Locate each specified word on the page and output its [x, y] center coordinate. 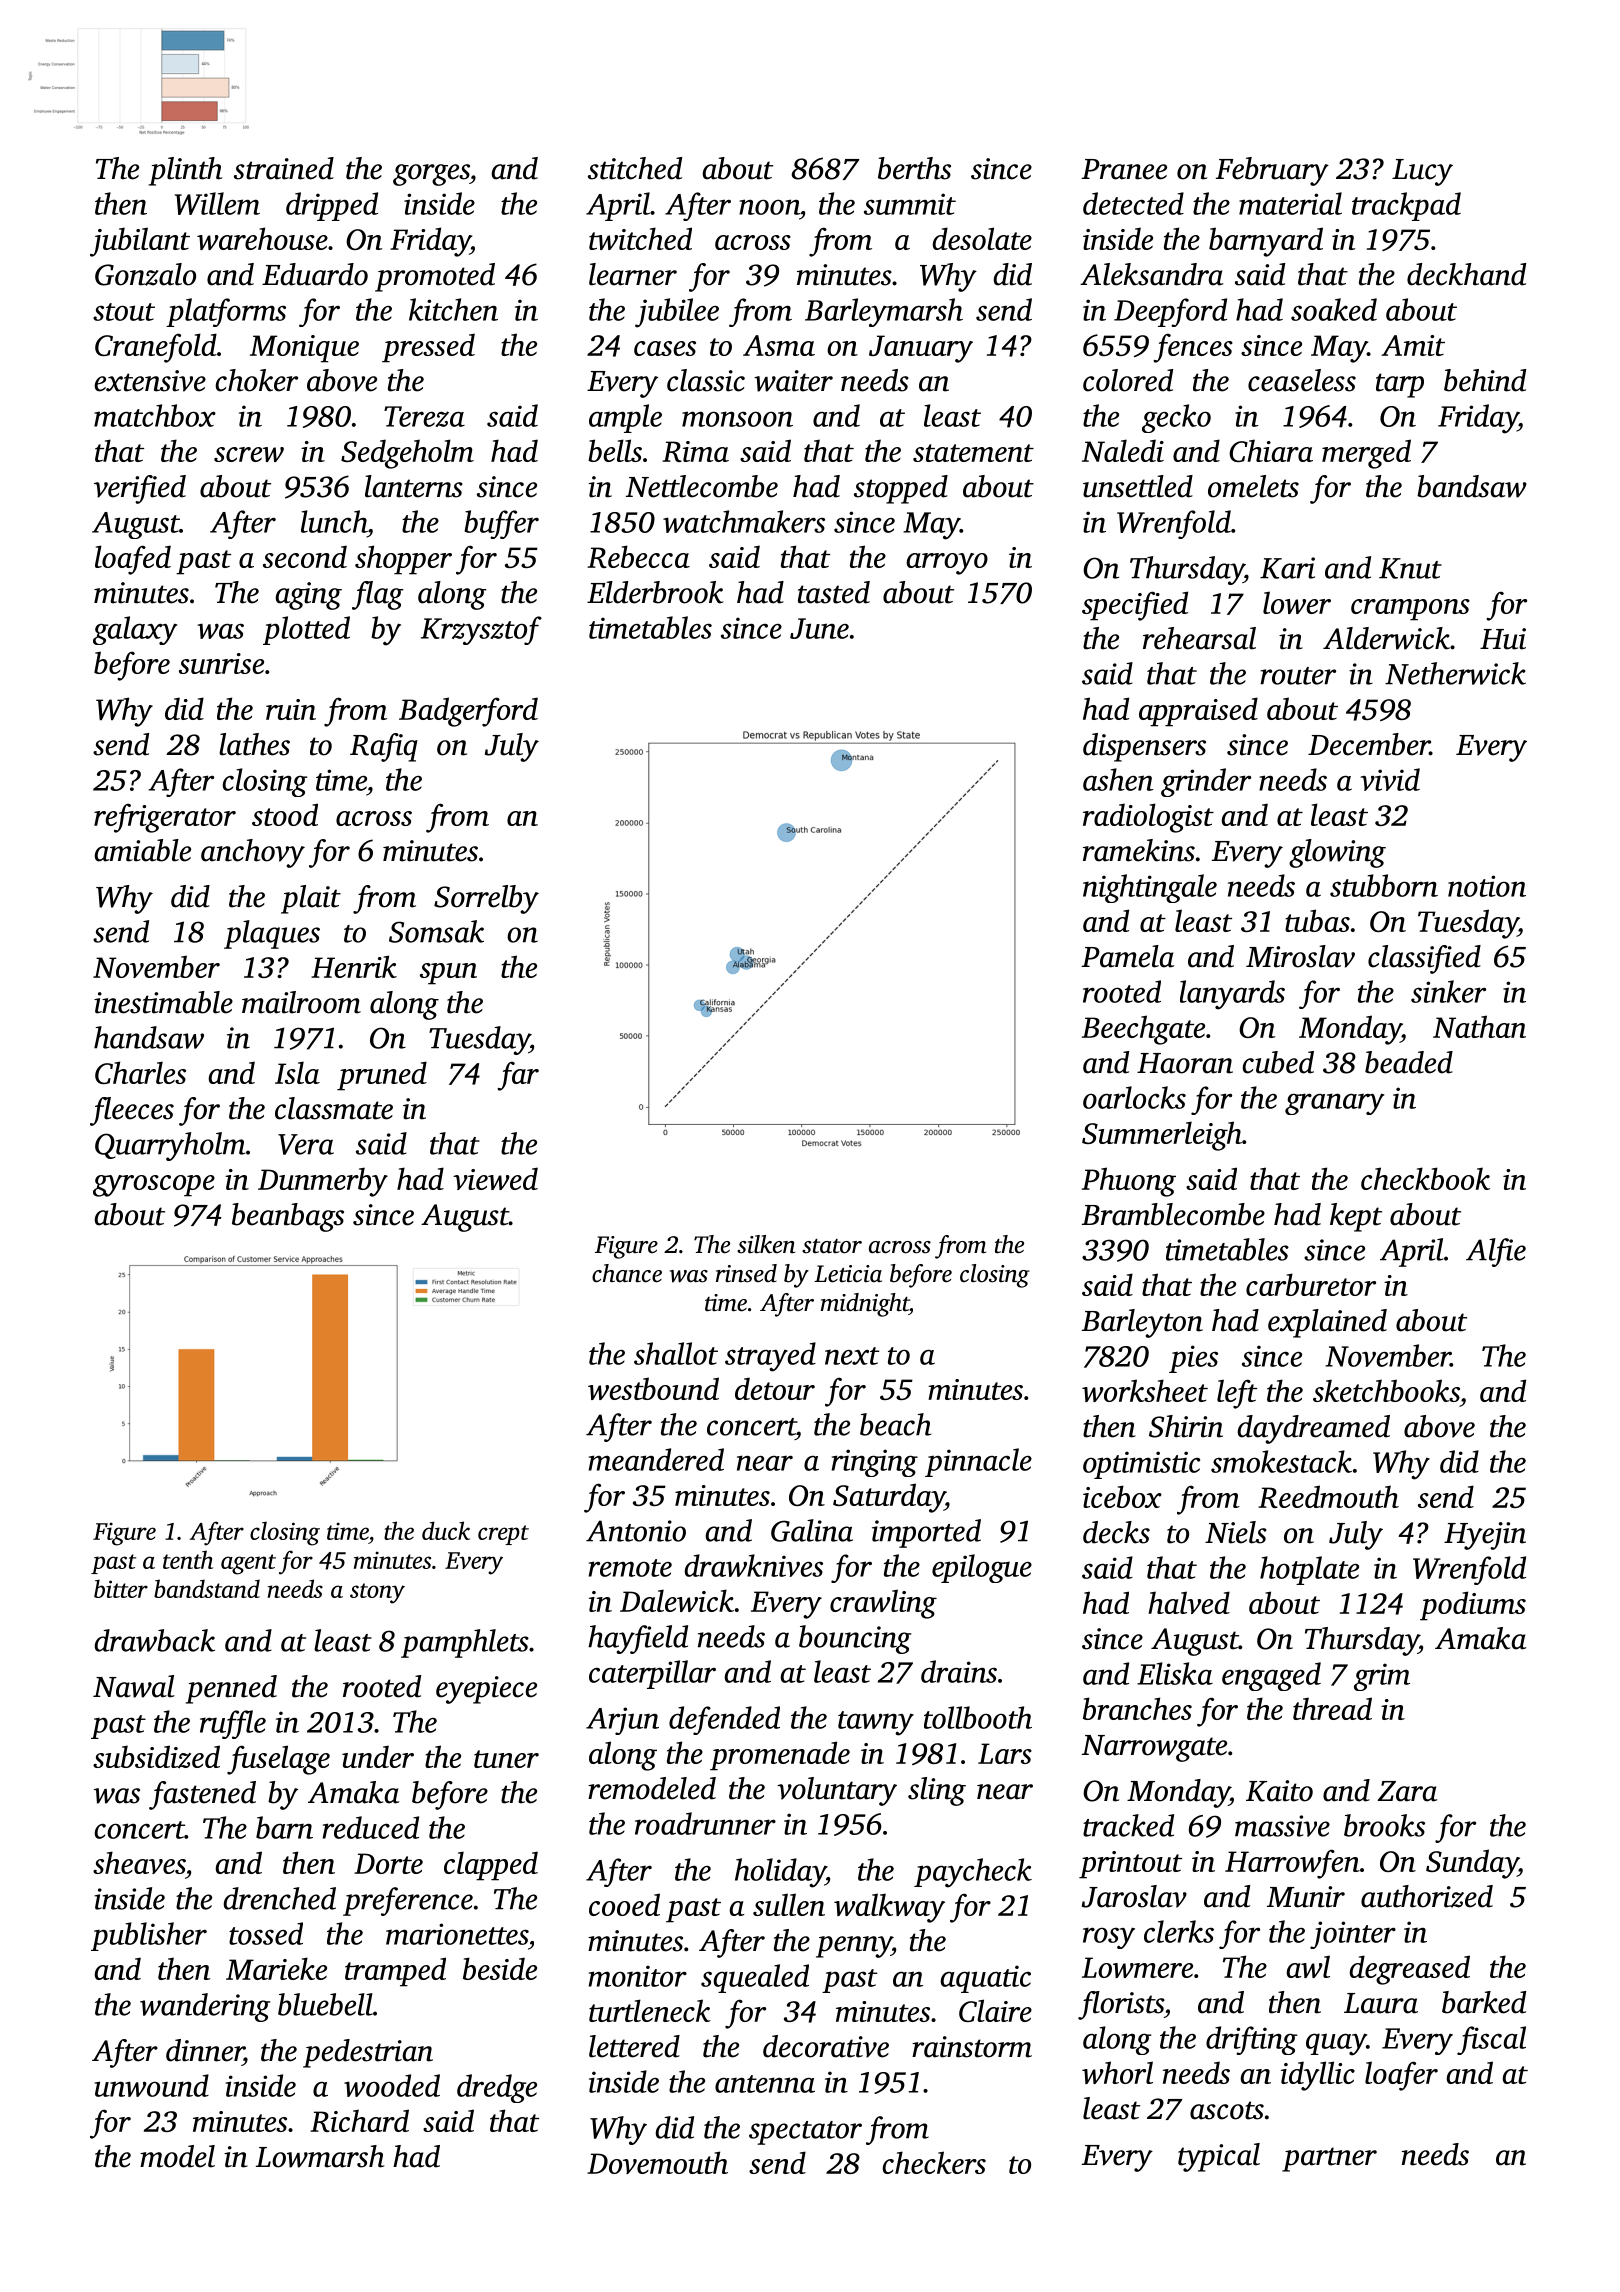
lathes [254, 744]
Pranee [1124, 169]
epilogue [982, 1568]
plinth [186, 171]
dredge [497, 2088]
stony [377, 1593]
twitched [640, 238]
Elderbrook [655, 592]
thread [1332, 1708]
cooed [624, 1904]
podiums [1473, 1606]
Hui [1503, 639]
